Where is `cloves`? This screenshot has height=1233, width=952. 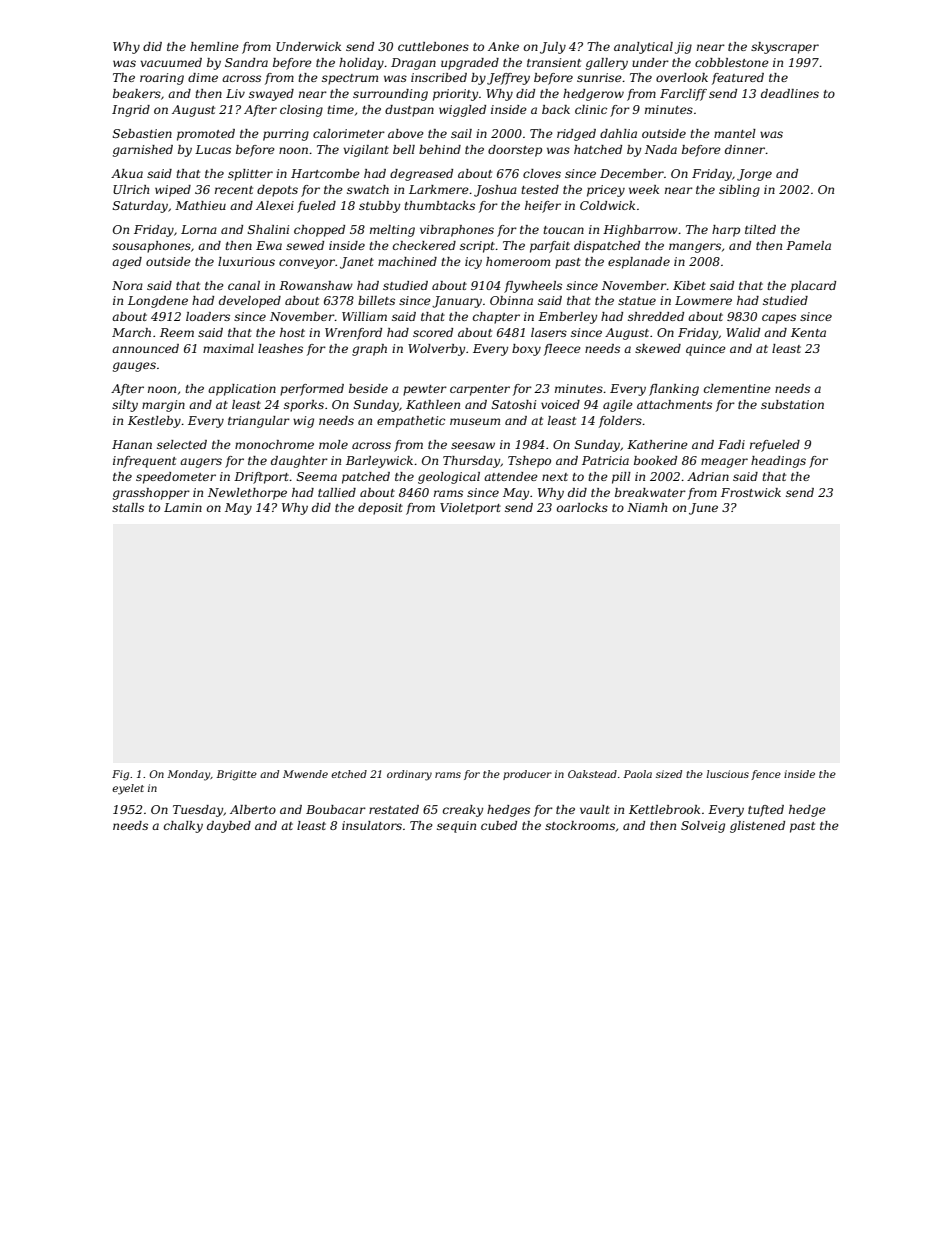 cloves is located at coordinates (542, 173).
